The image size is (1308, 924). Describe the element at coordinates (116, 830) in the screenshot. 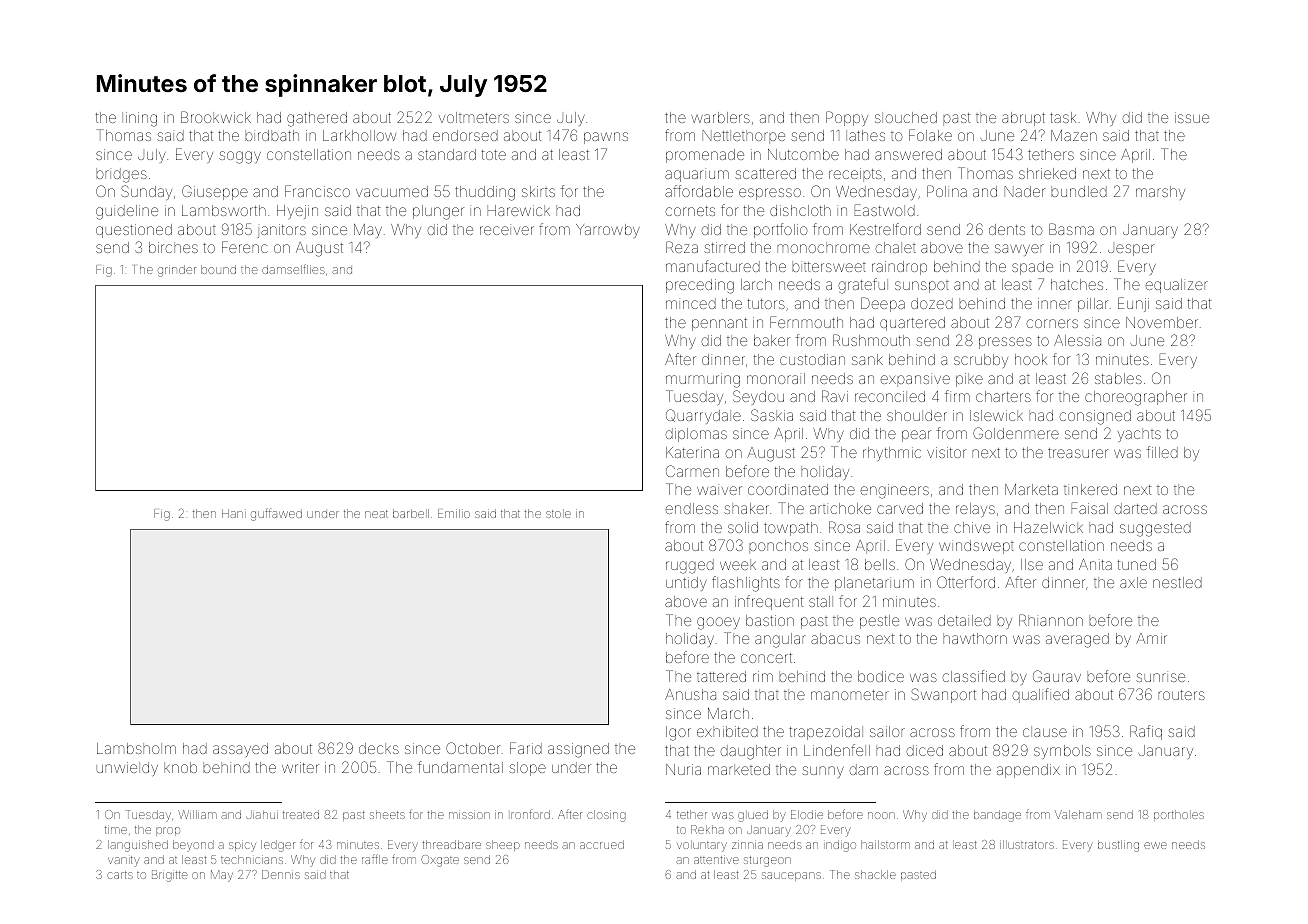

I see `time` at that location.
